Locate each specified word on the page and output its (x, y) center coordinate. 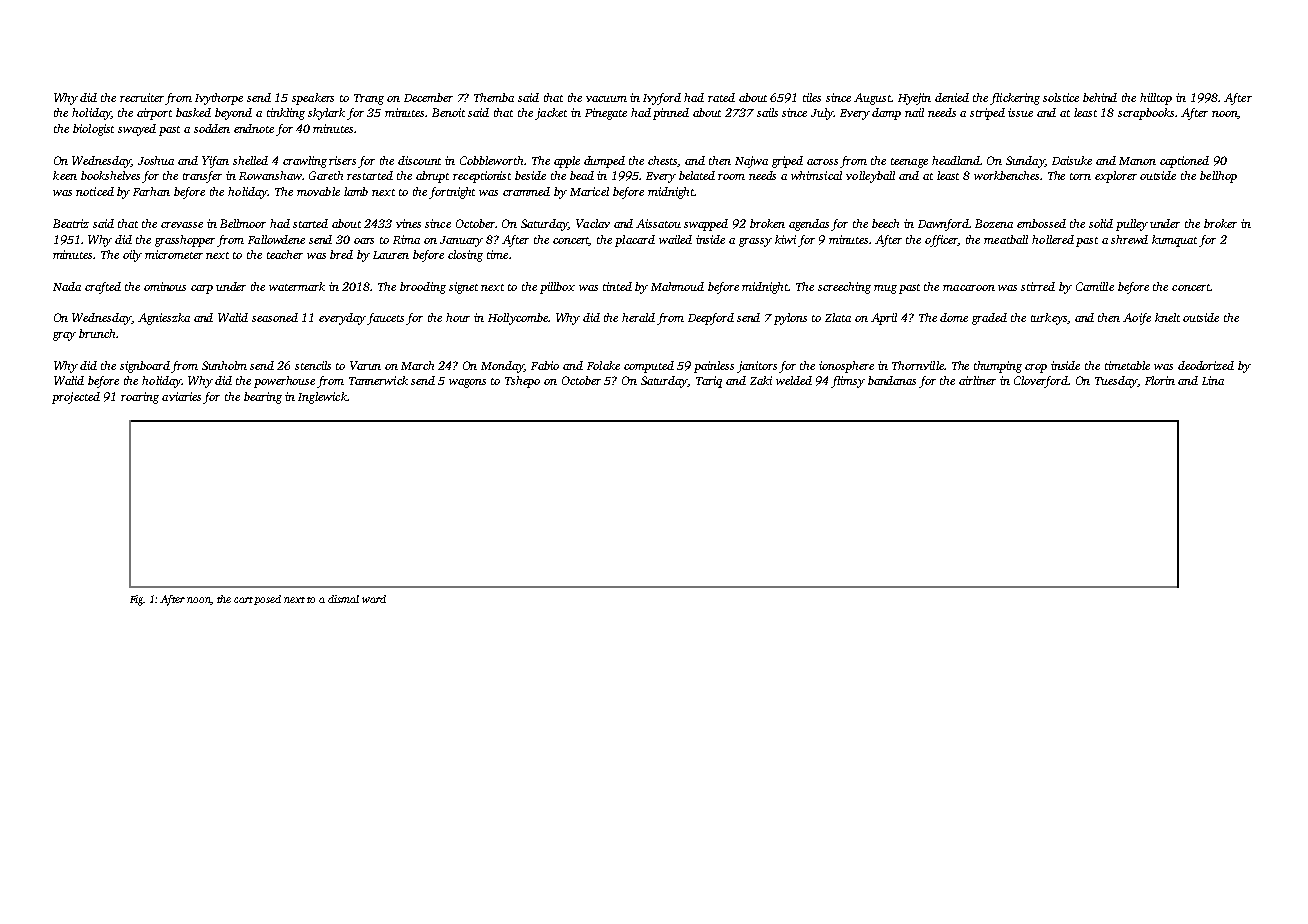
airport (154, 114)
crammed (526, 191)
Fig (136, 600)
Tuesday (1116, 382)
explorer (1116, 177)
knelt (1167, 317)
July (822, 114)
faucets (385, 319)
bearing (263, 398)
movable (318, 191)
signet (463, 288)
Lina (1213, 380)
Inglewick (322, 398)
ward (374, 599)
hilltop (1156, 99)
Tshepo (522, 382)
